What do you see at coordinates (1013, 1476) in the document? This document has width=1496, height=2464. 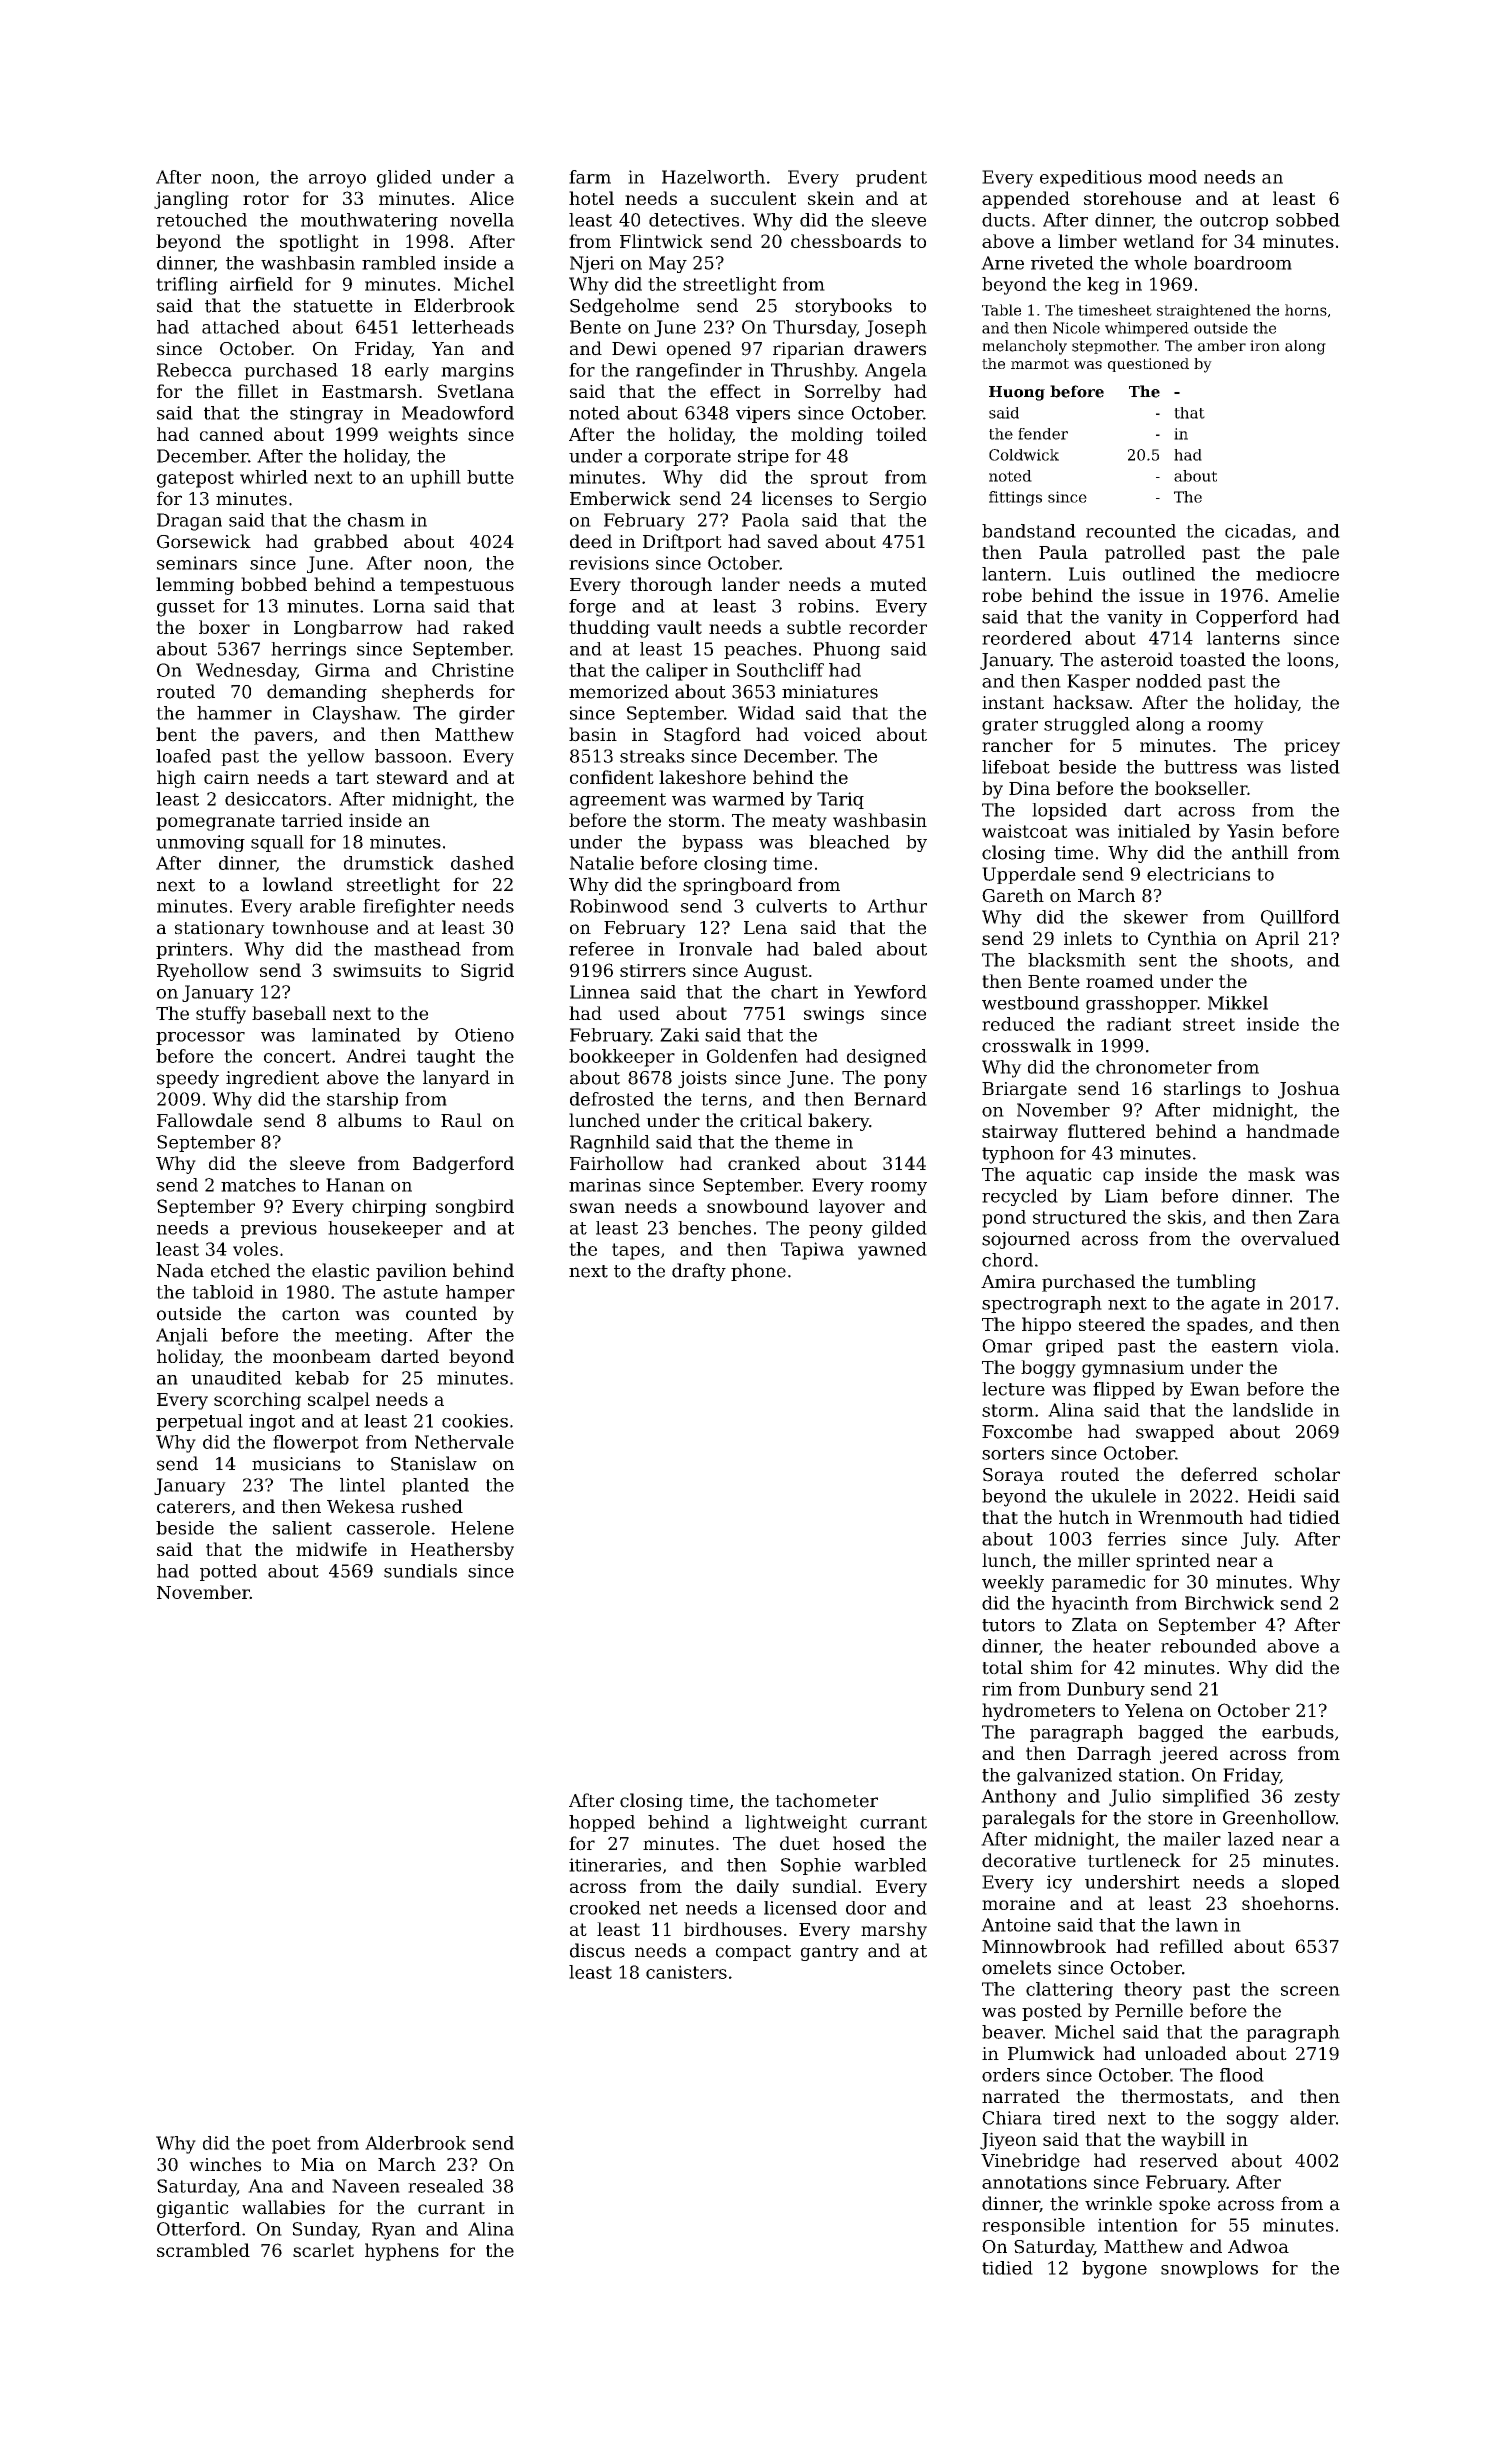 I see `Soraya` at bounding box center [1013, 1476].
